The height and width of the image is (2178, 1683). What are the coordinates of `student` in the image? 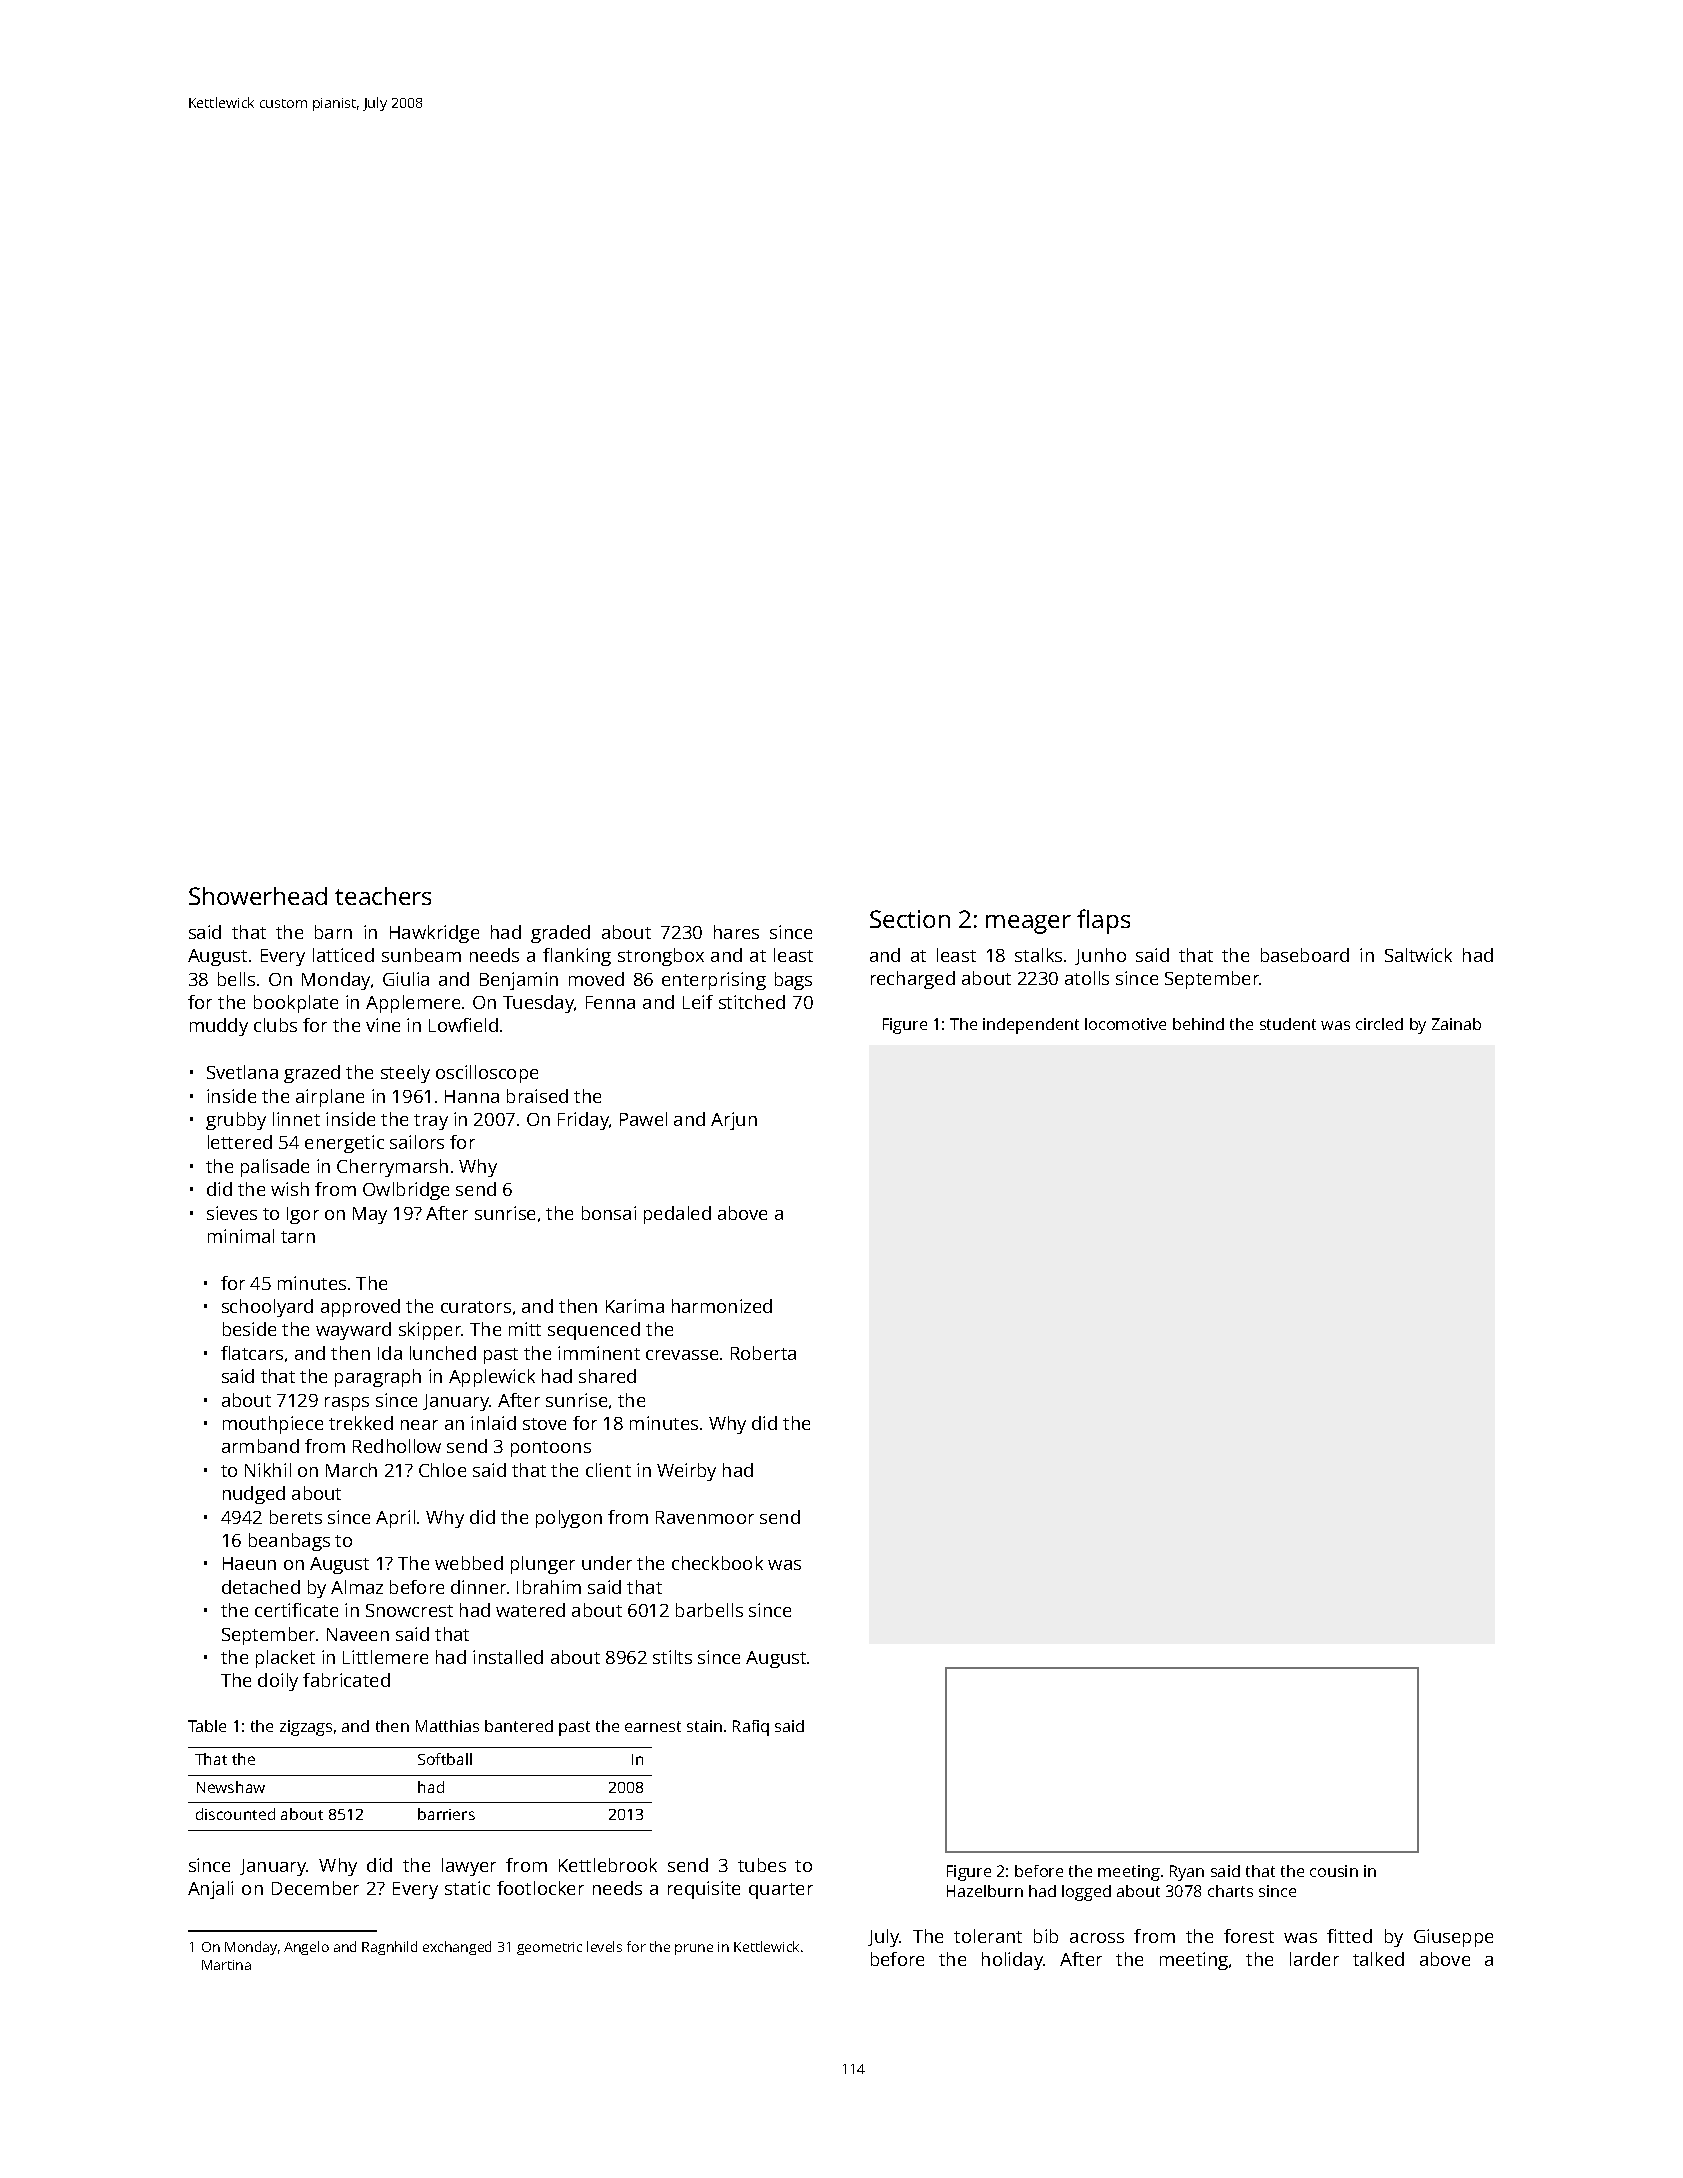 It's located at (1288, 1024).
